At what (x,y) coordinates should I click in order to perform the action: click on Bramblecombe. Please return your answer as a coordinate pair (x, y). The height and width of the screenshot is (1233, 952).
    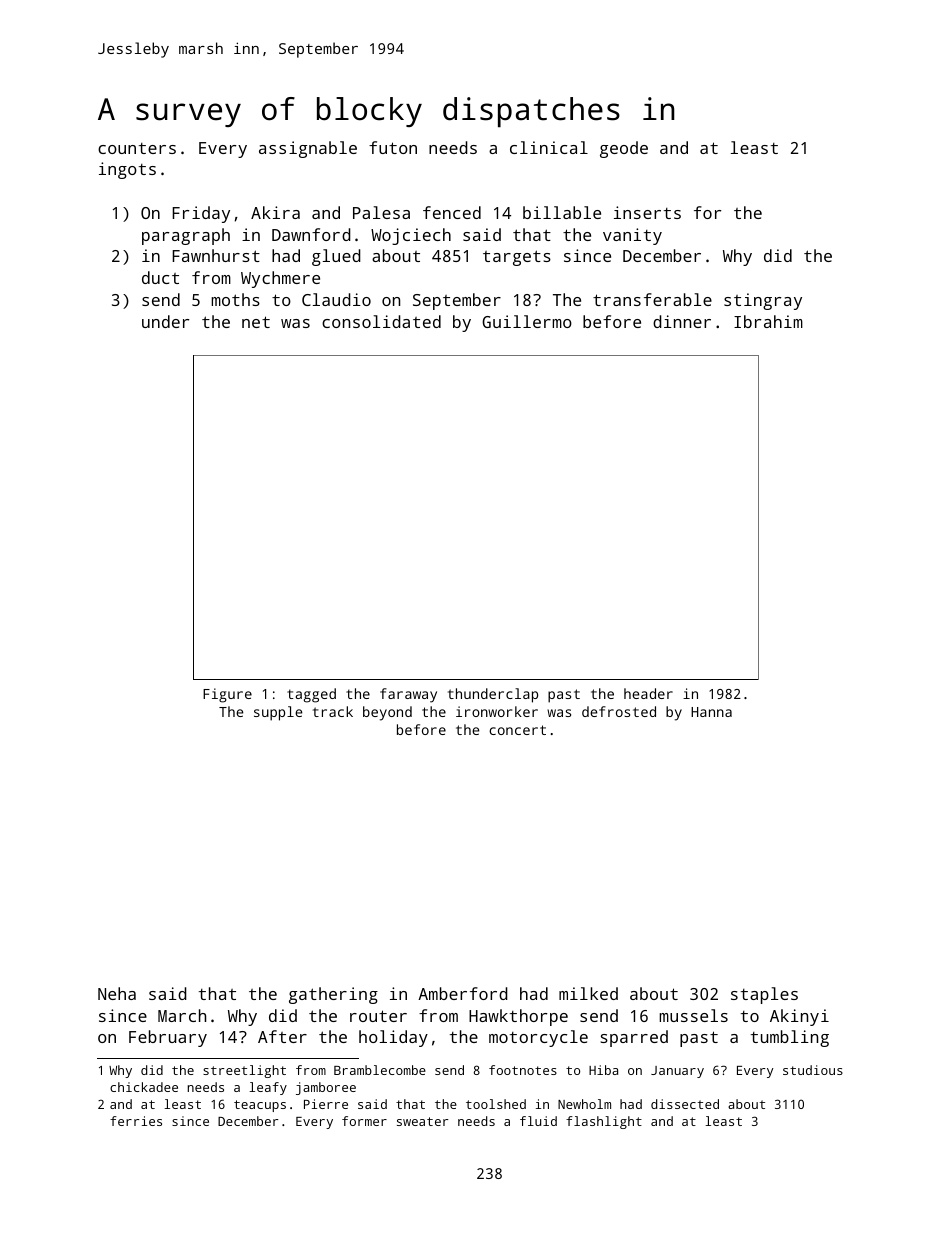
    Looking at the image, I should click on (380, 1070).
